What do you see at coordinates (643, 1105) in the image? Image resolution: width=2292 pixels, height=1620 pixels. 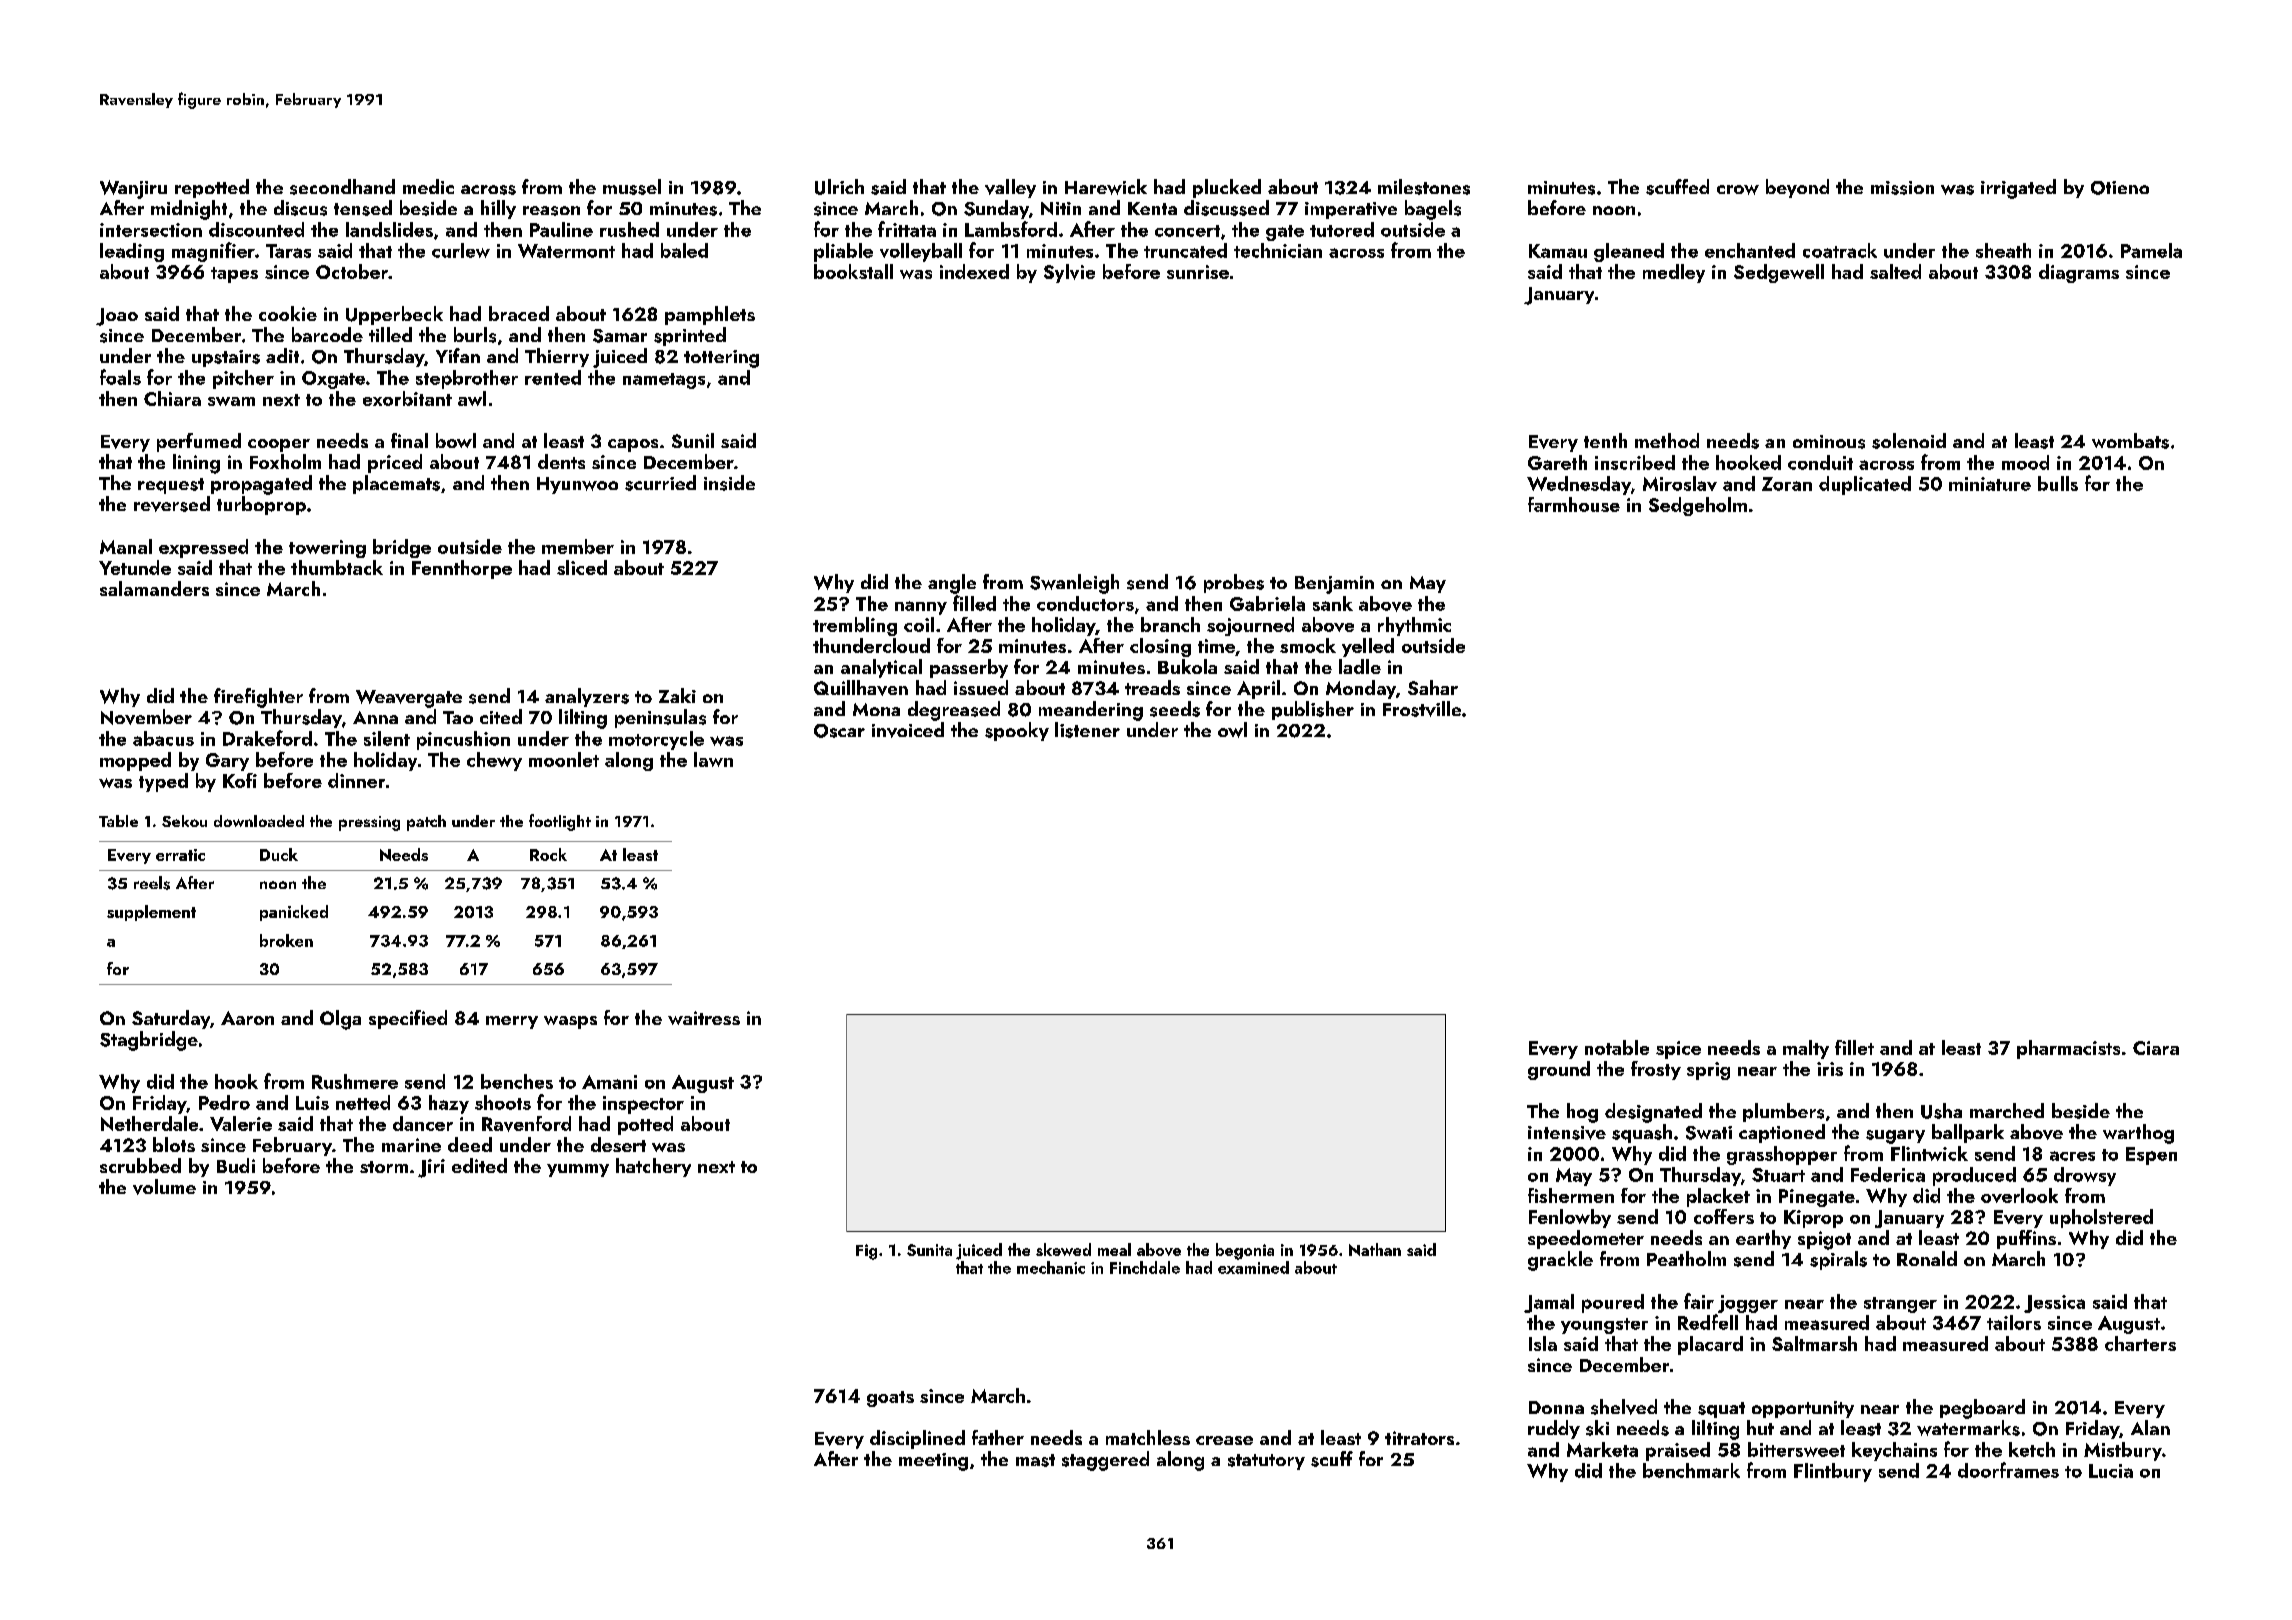 I see `inspector` at bounding box center [643, 1105].
